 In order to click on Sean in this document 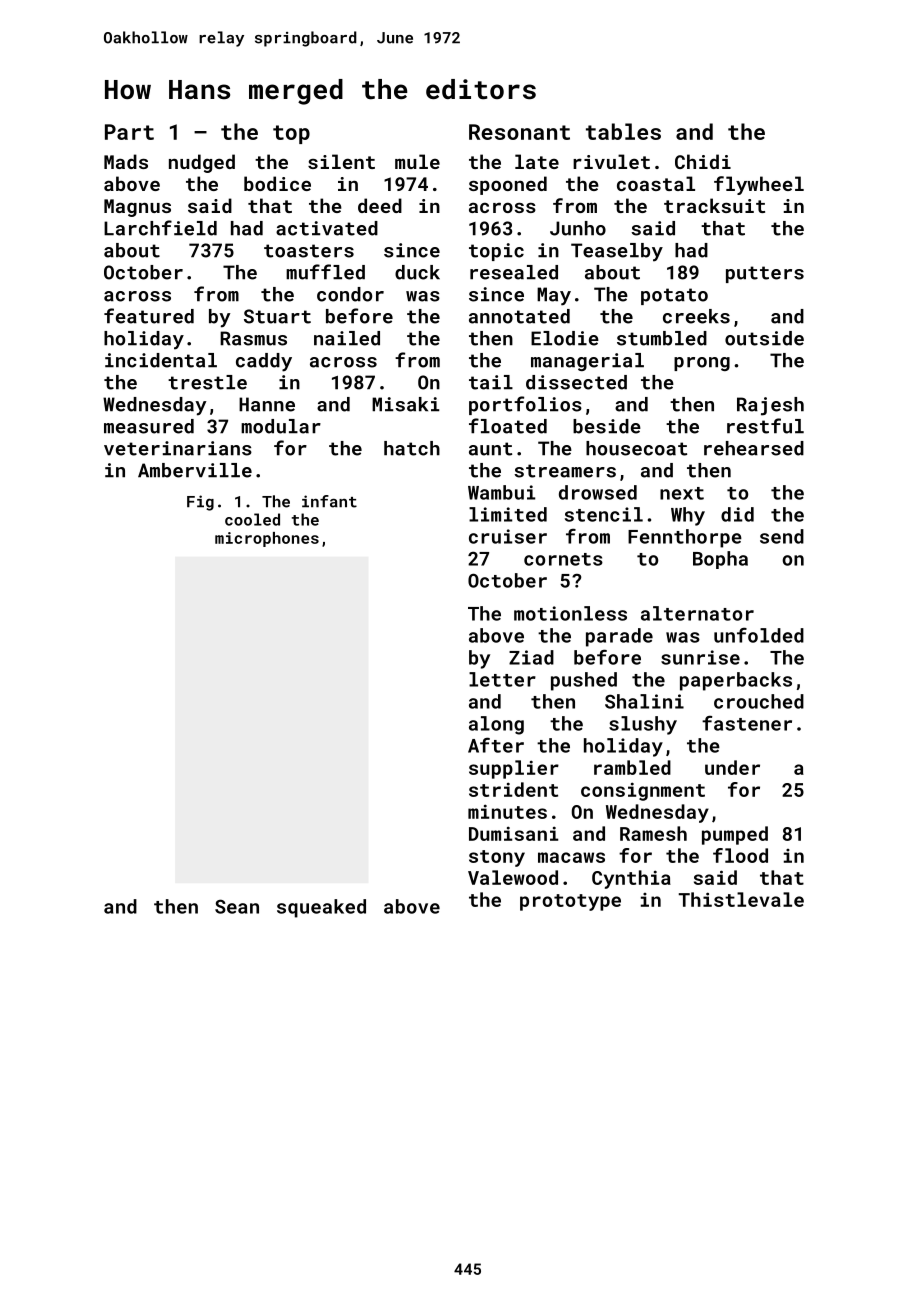, I will do `click(237, 906)`.
